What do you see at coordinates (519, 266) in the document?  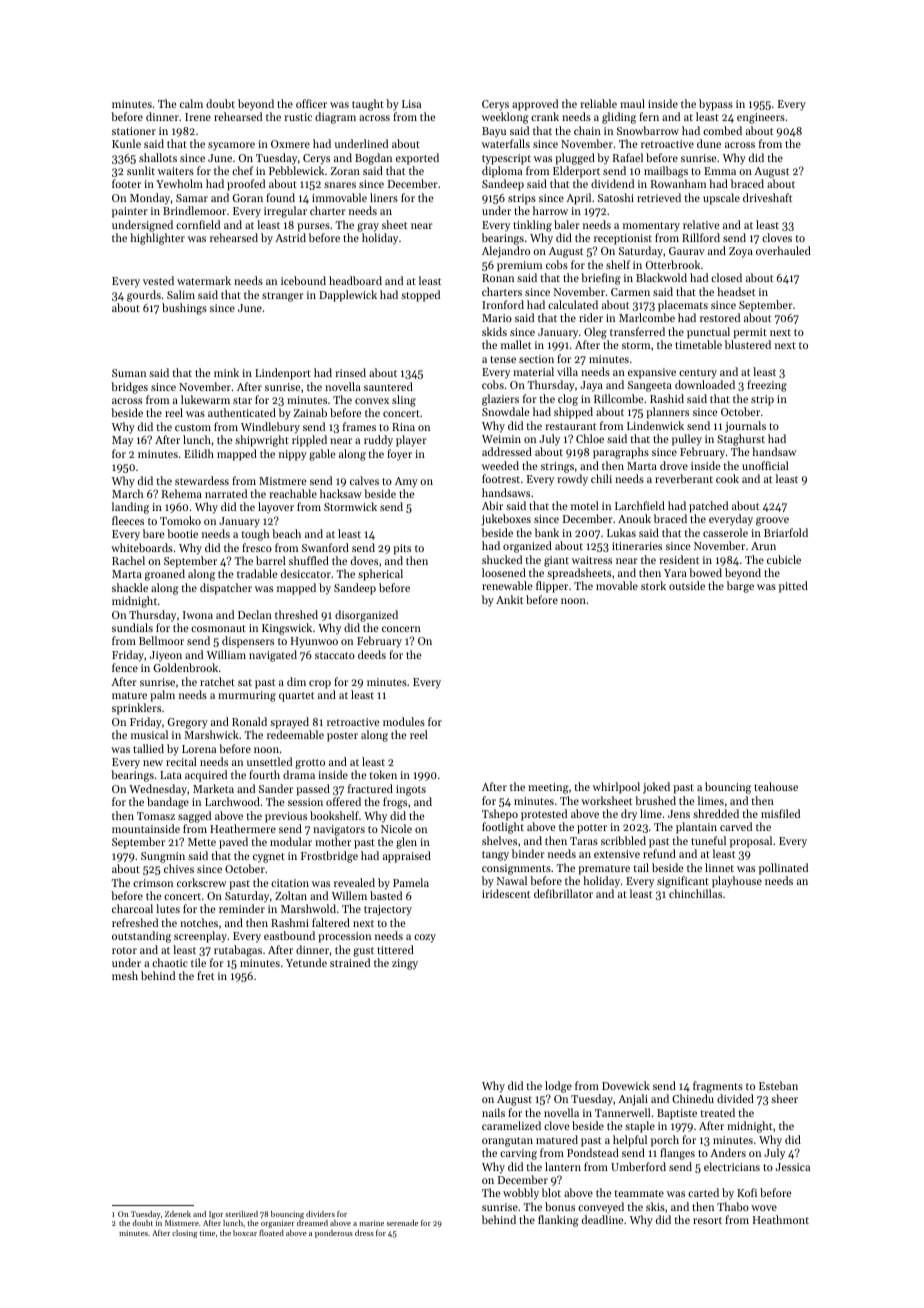 I see `premium` at bounding box center [519, 266].
